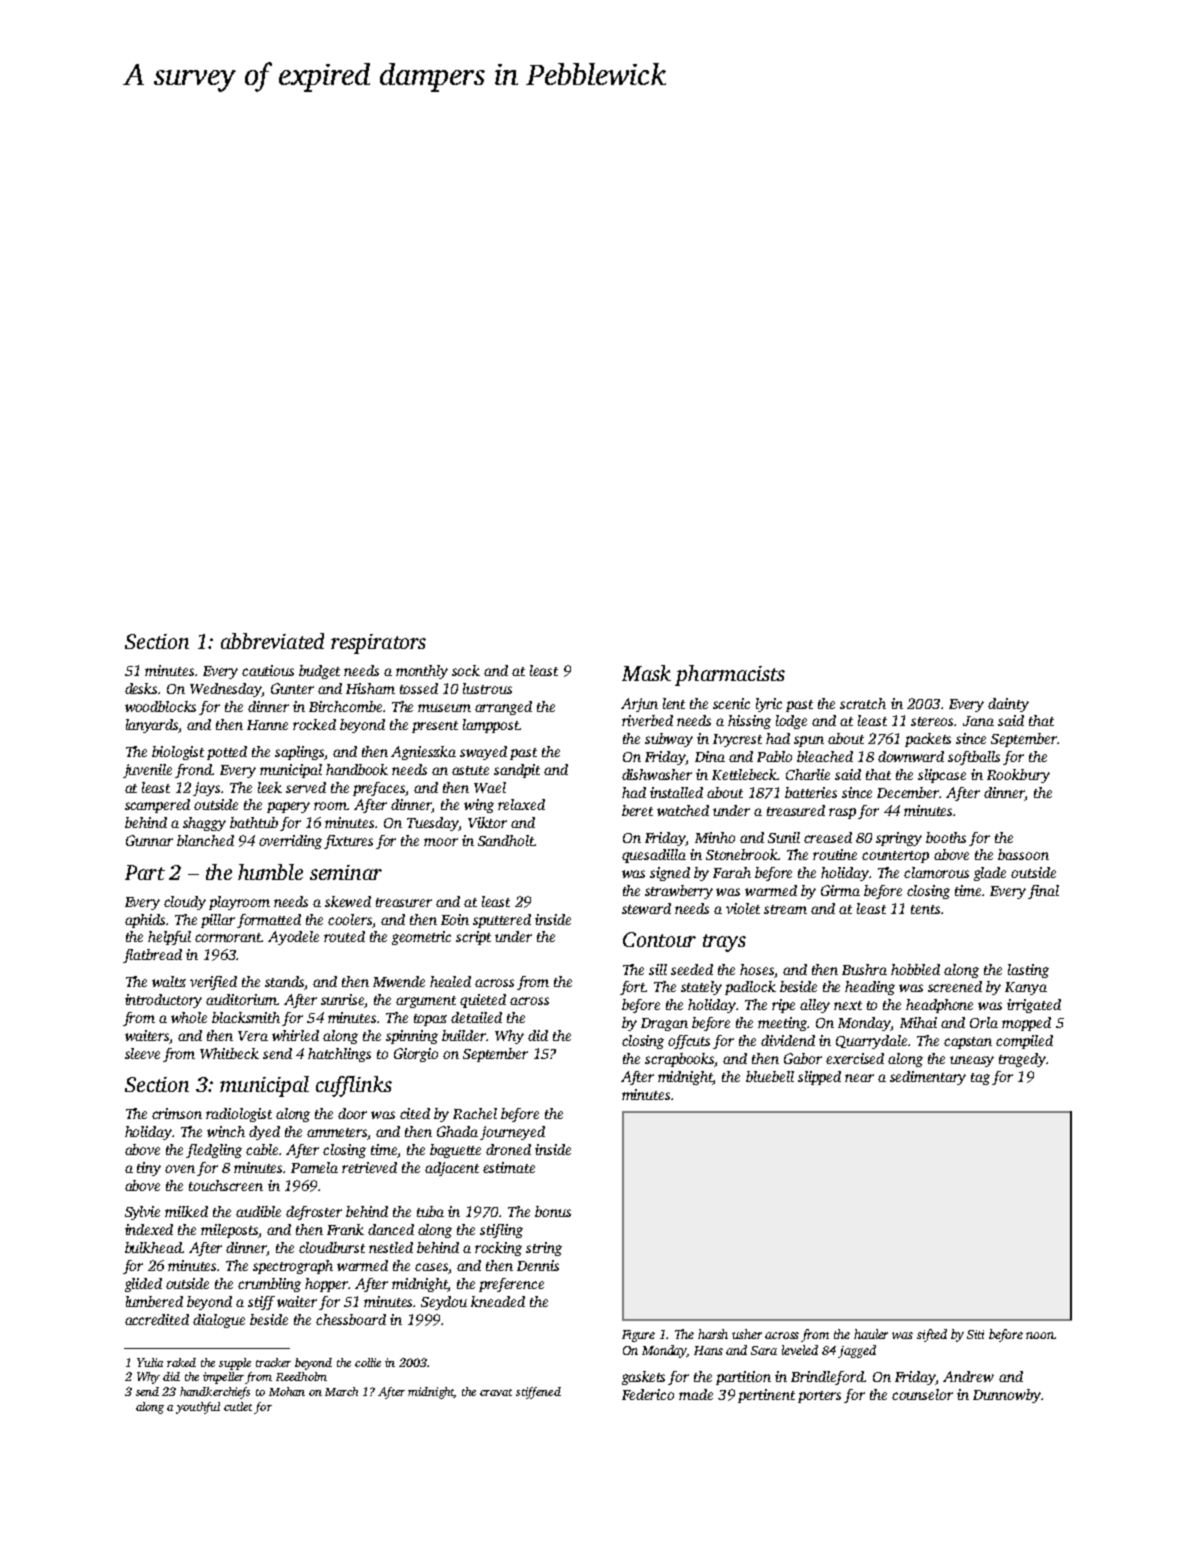 This page has height=1548, width=1197. I want to click on dainty, so click(1008, 705).
